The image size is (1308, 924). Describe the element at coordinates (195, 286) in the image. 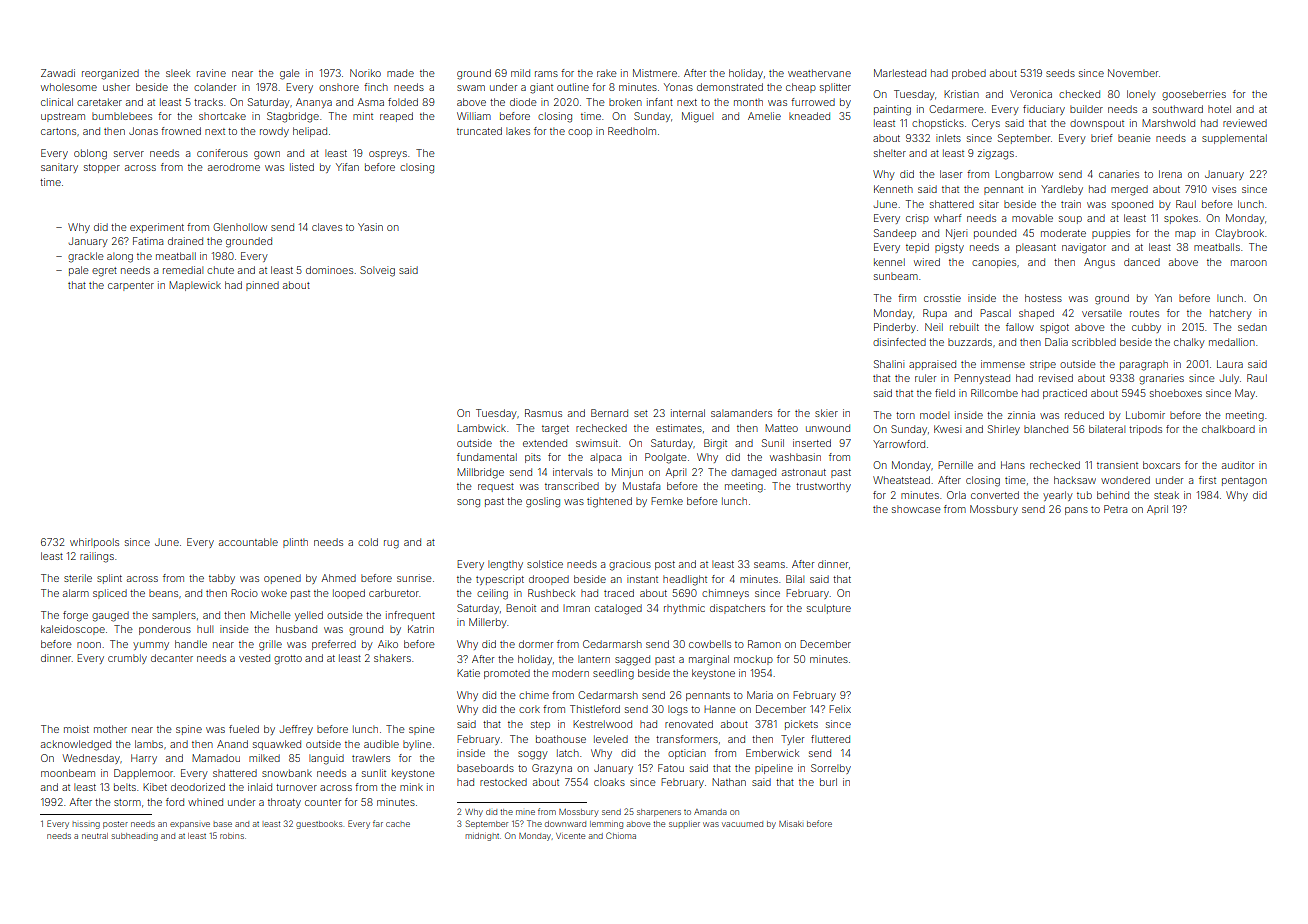

I see `Maplewick` at that location.
